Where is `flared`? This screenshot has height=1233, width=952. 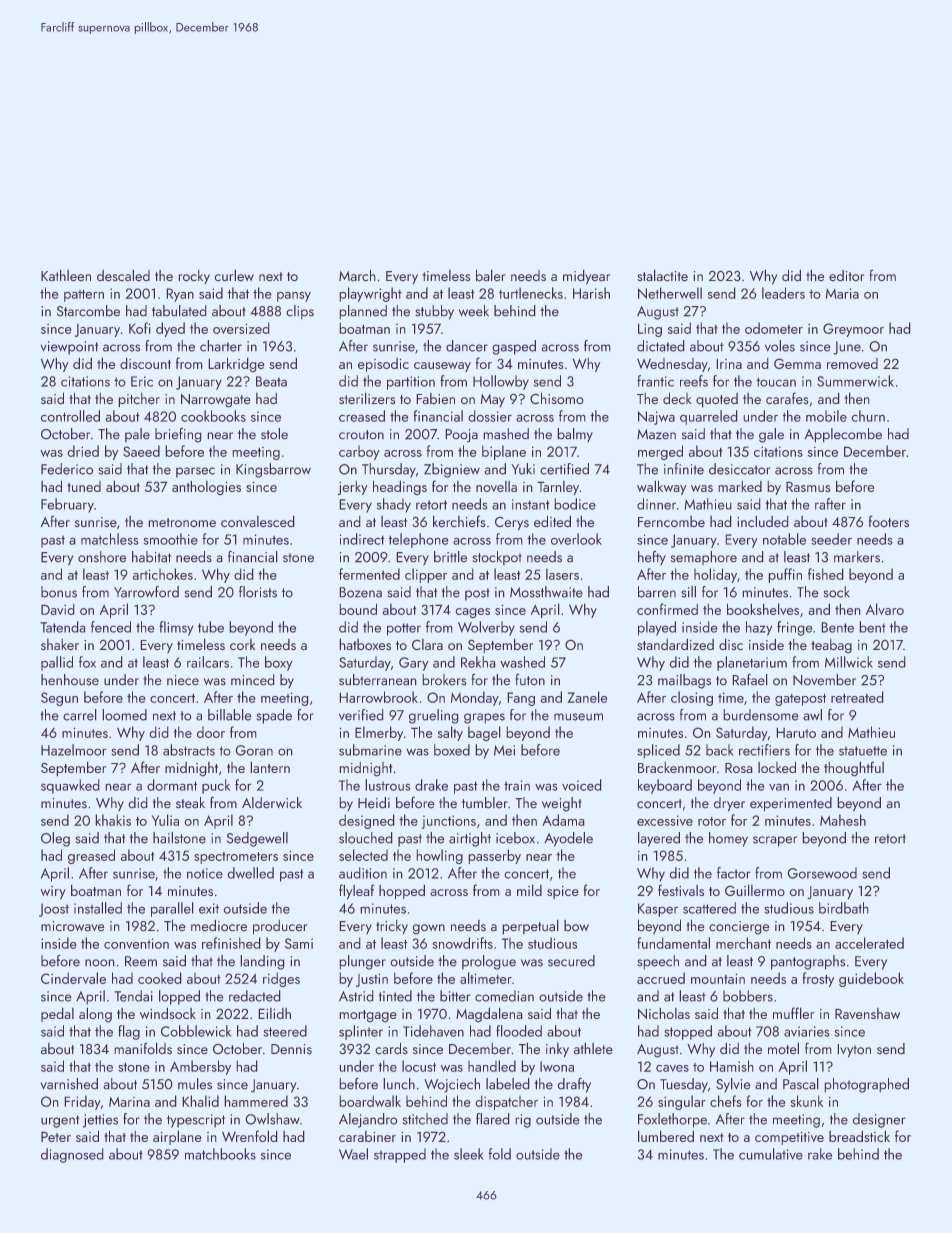
flared is located at coordinates (493, 1119).
